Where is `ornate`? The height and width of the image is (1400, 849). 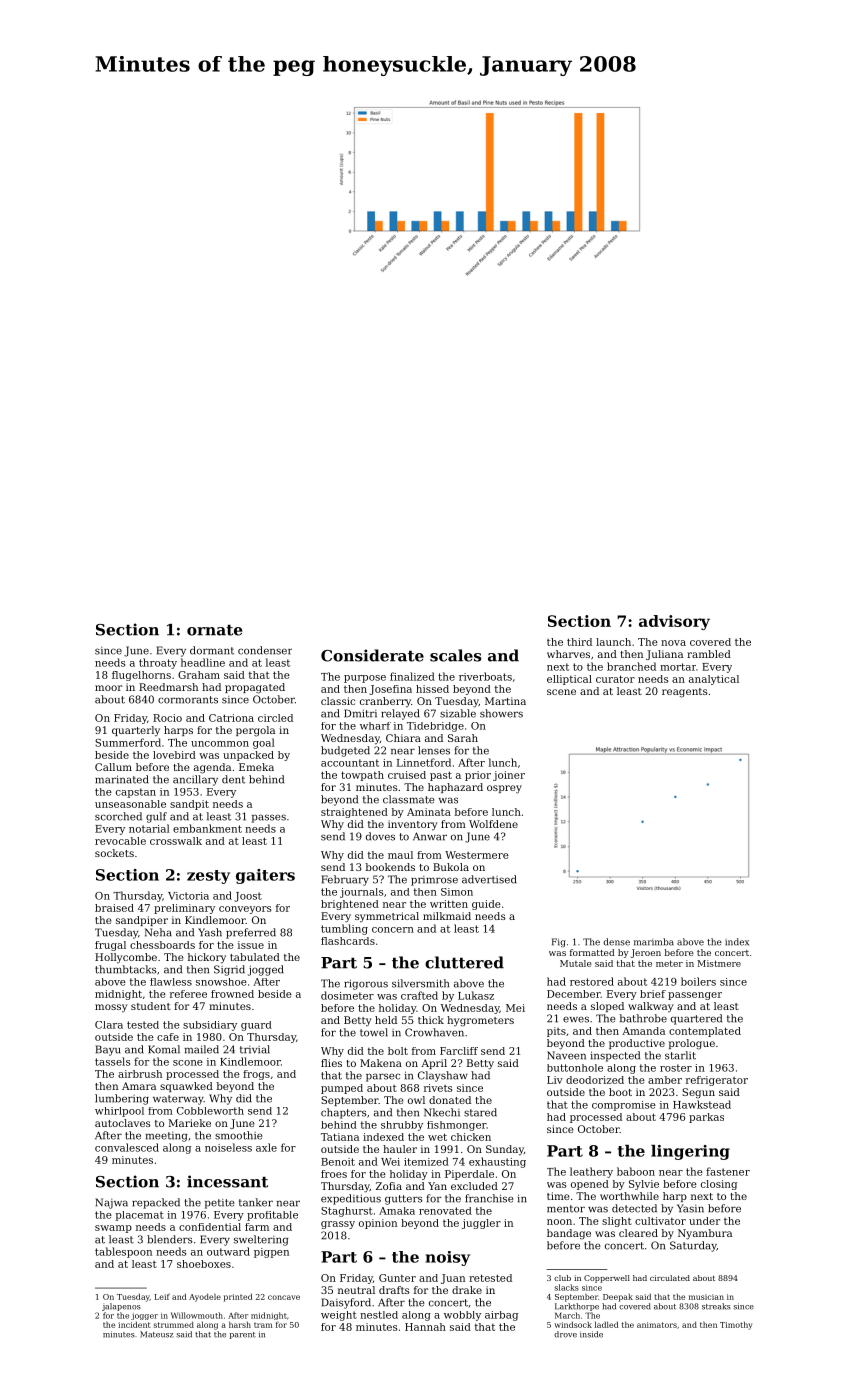 ornate is located at coordinates (214, 630).
